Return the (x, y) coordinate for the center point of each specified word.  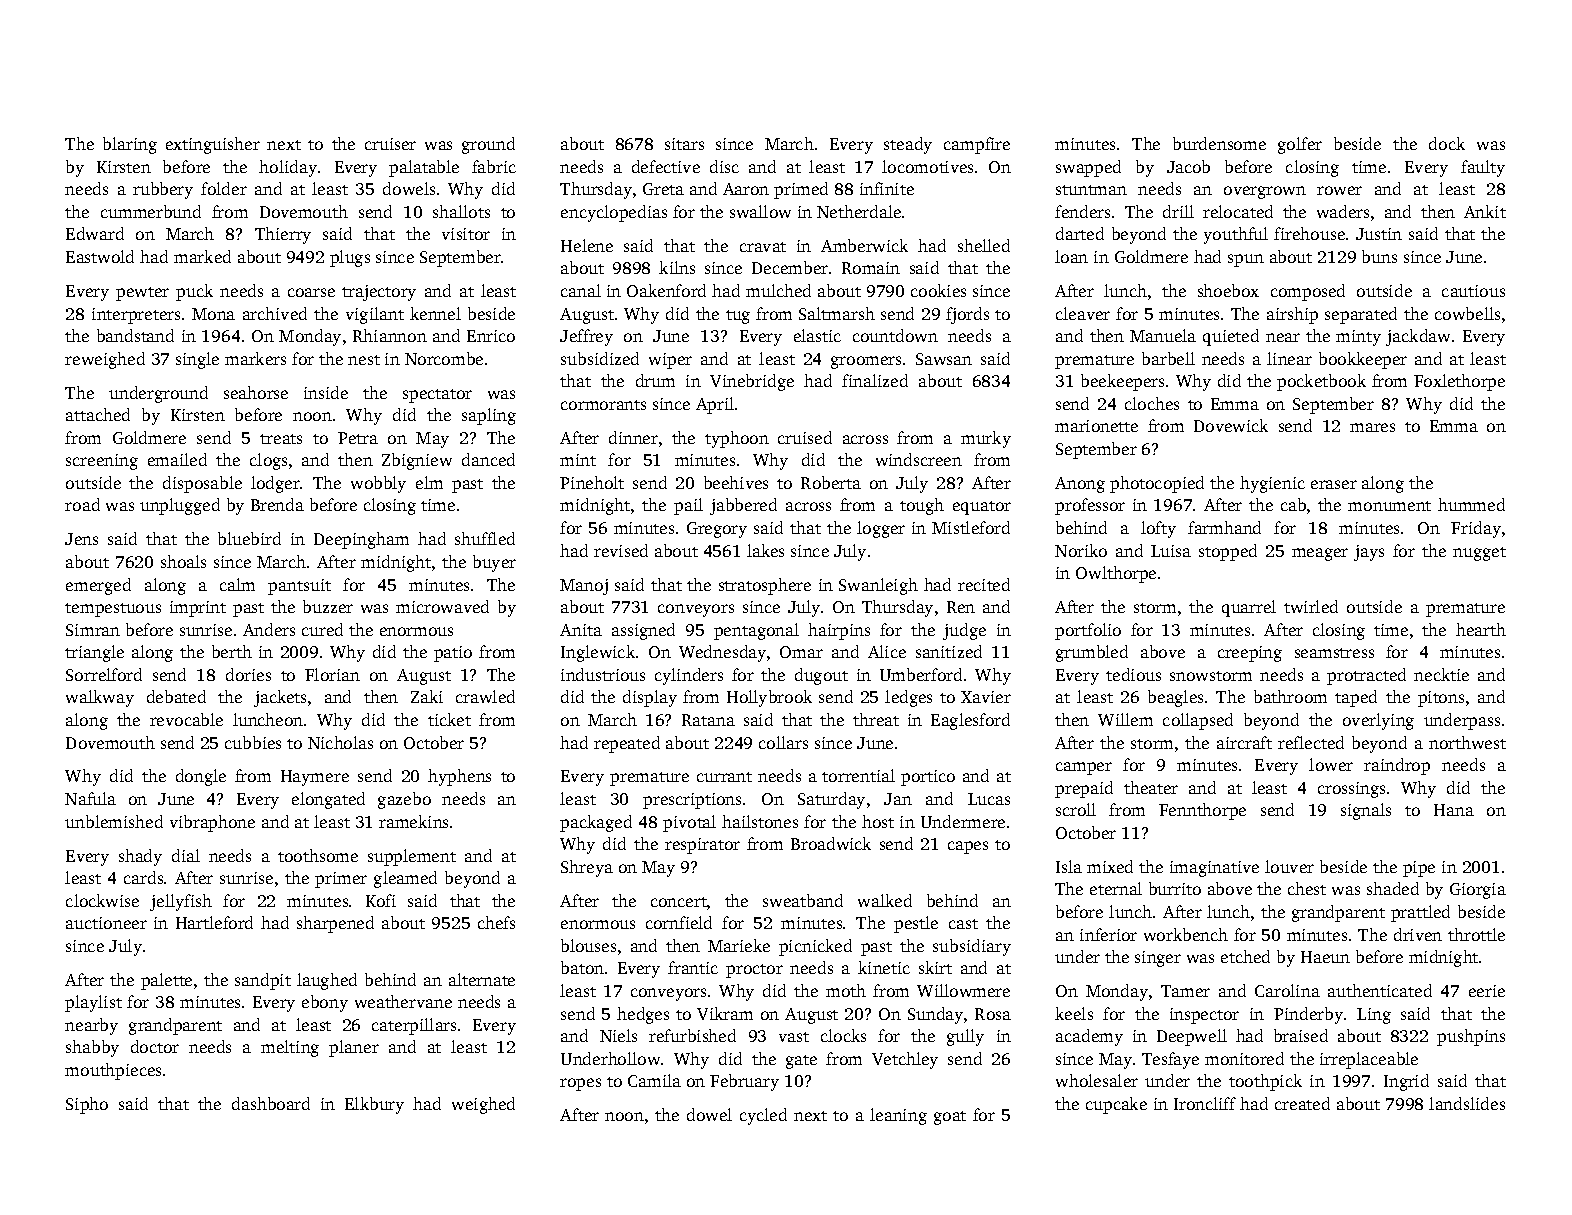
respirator (702, 846)
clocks (843, 1035)
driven (1418, 934)
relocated (1238, 211)
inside (326, 392)
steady (908, 145)
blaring (130, 145)
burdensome (1219, 143)
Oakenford (666, 290)
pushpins (1471, 1037)
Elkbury (374, 1105)
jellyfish (181, 902)
